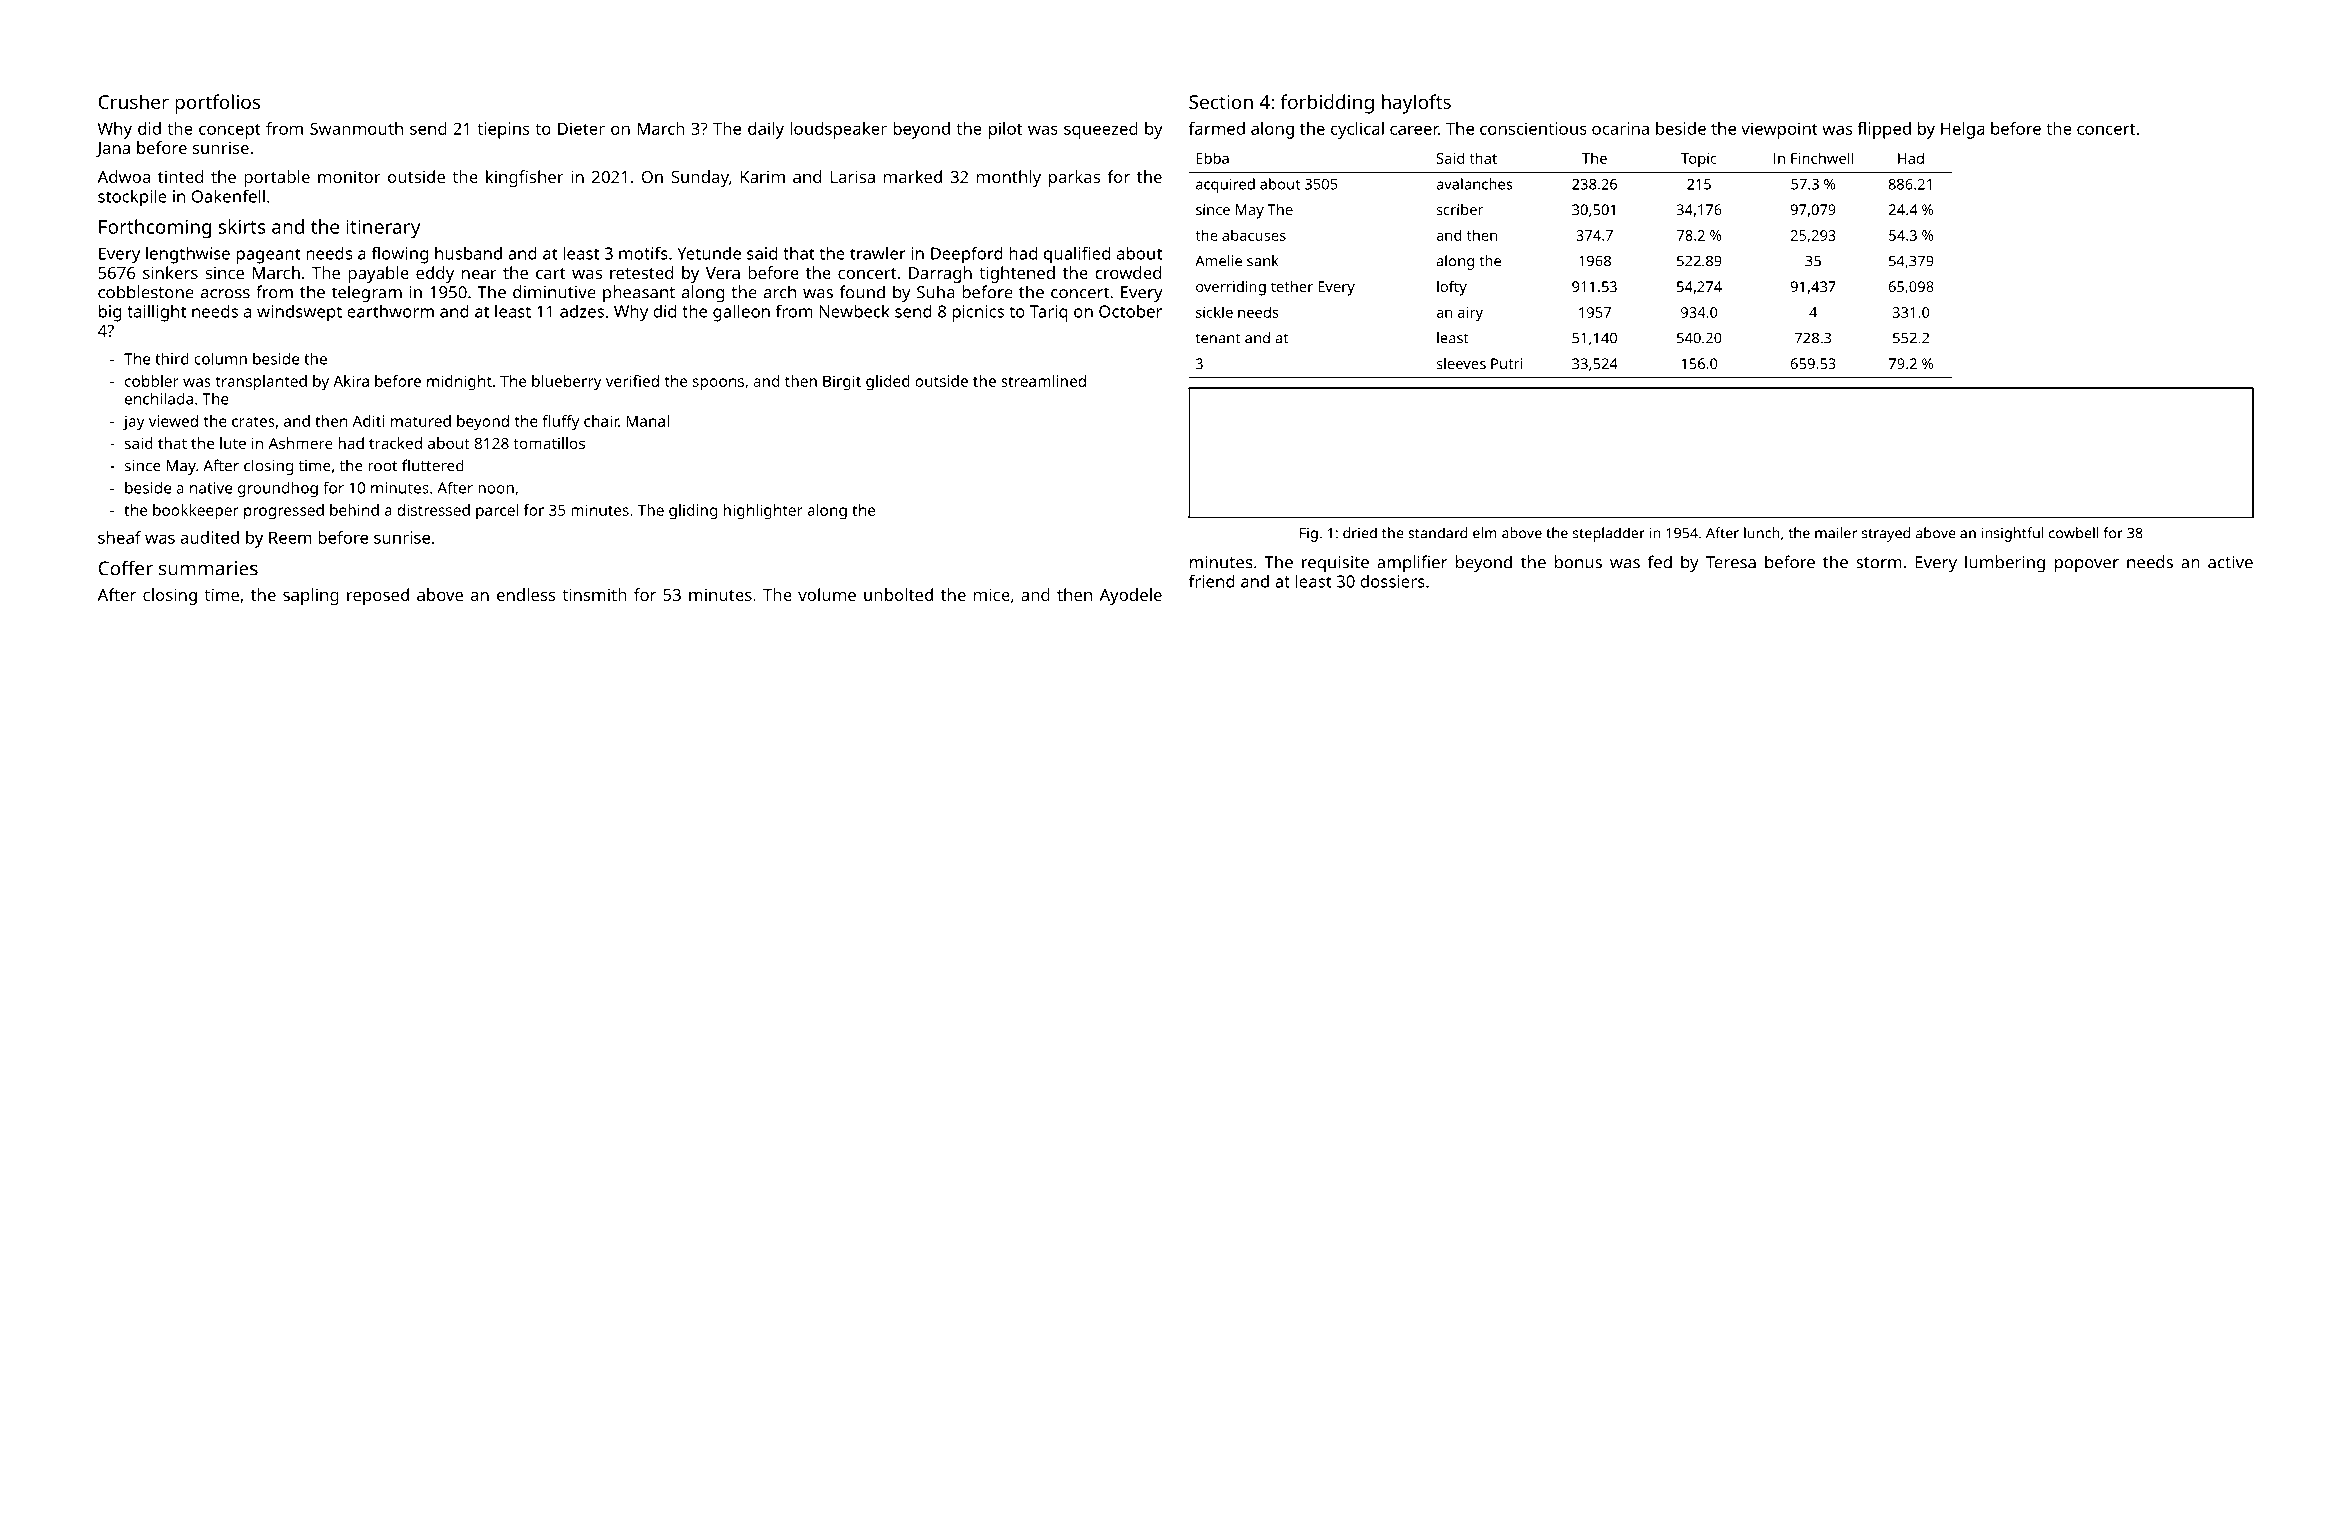 This image has width=2351, height=1521. Describe the element at coordinates (1963, 130) in the image. I see `Helga` at that location.
